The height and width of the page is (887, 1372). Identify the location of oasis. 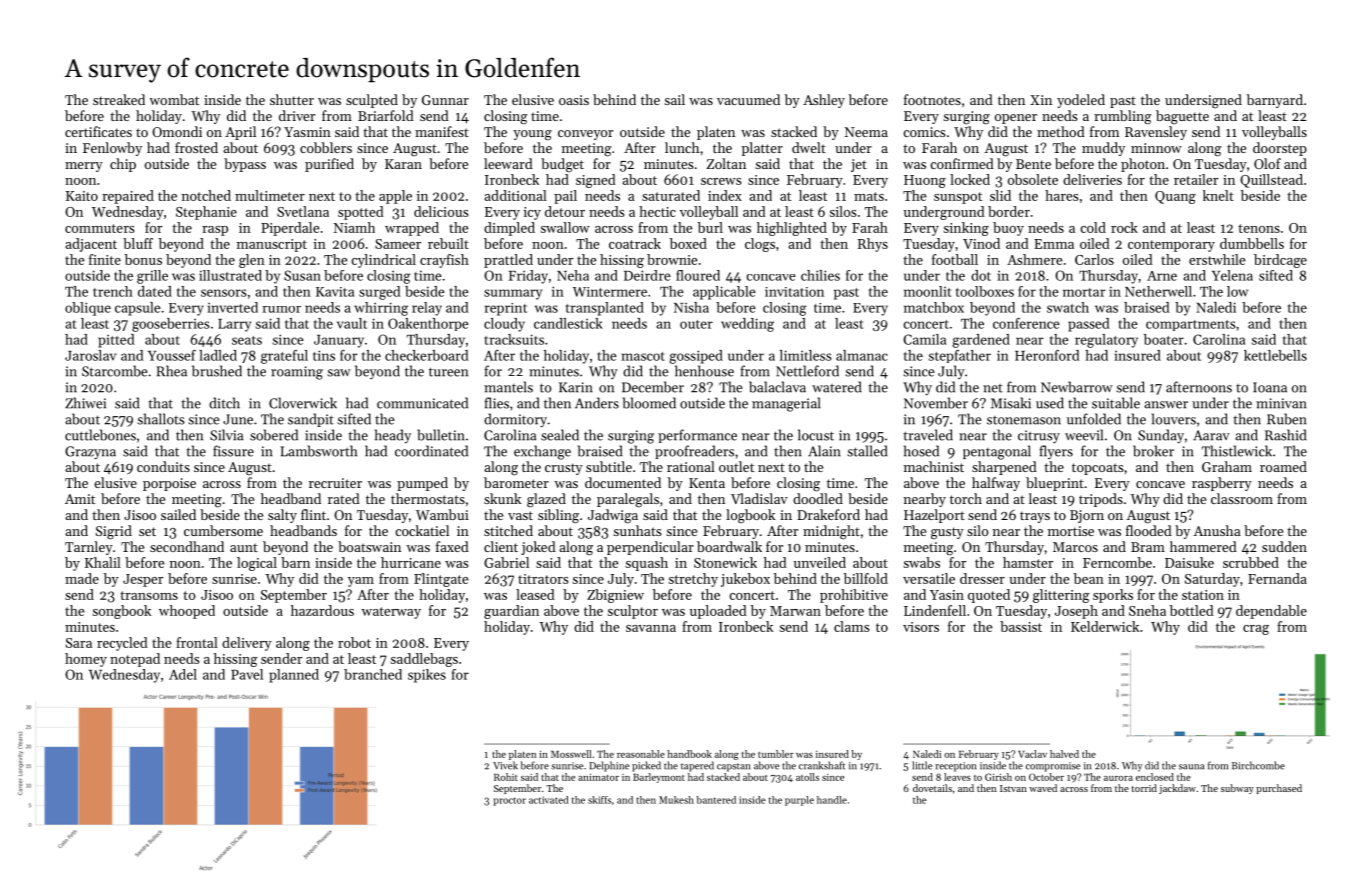
(574, 100).
